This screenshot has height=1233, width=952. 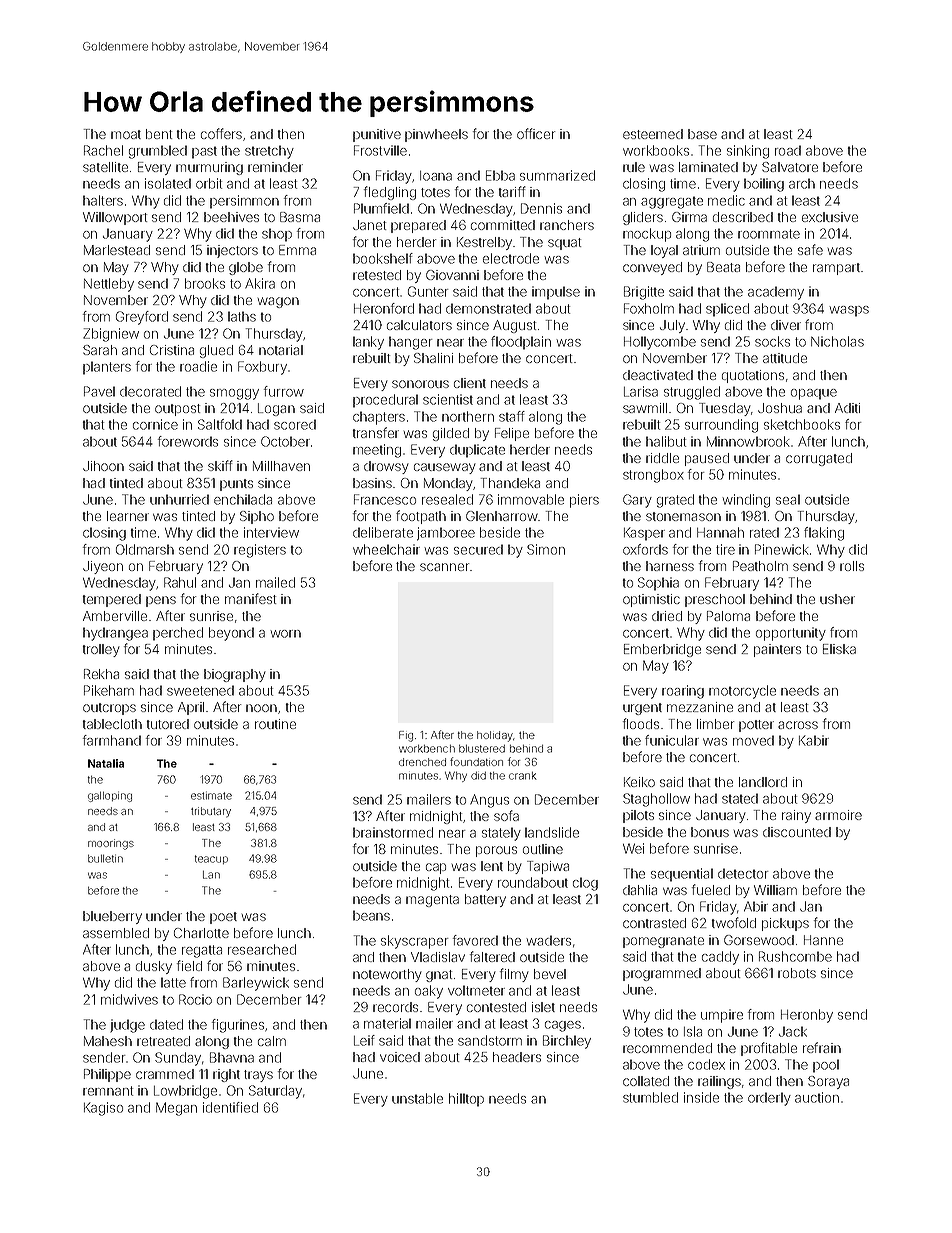 What do you see at coordinates (650, 1097) in the screenshot?
I see `stumbled` at bounding box center [650, 1097].
